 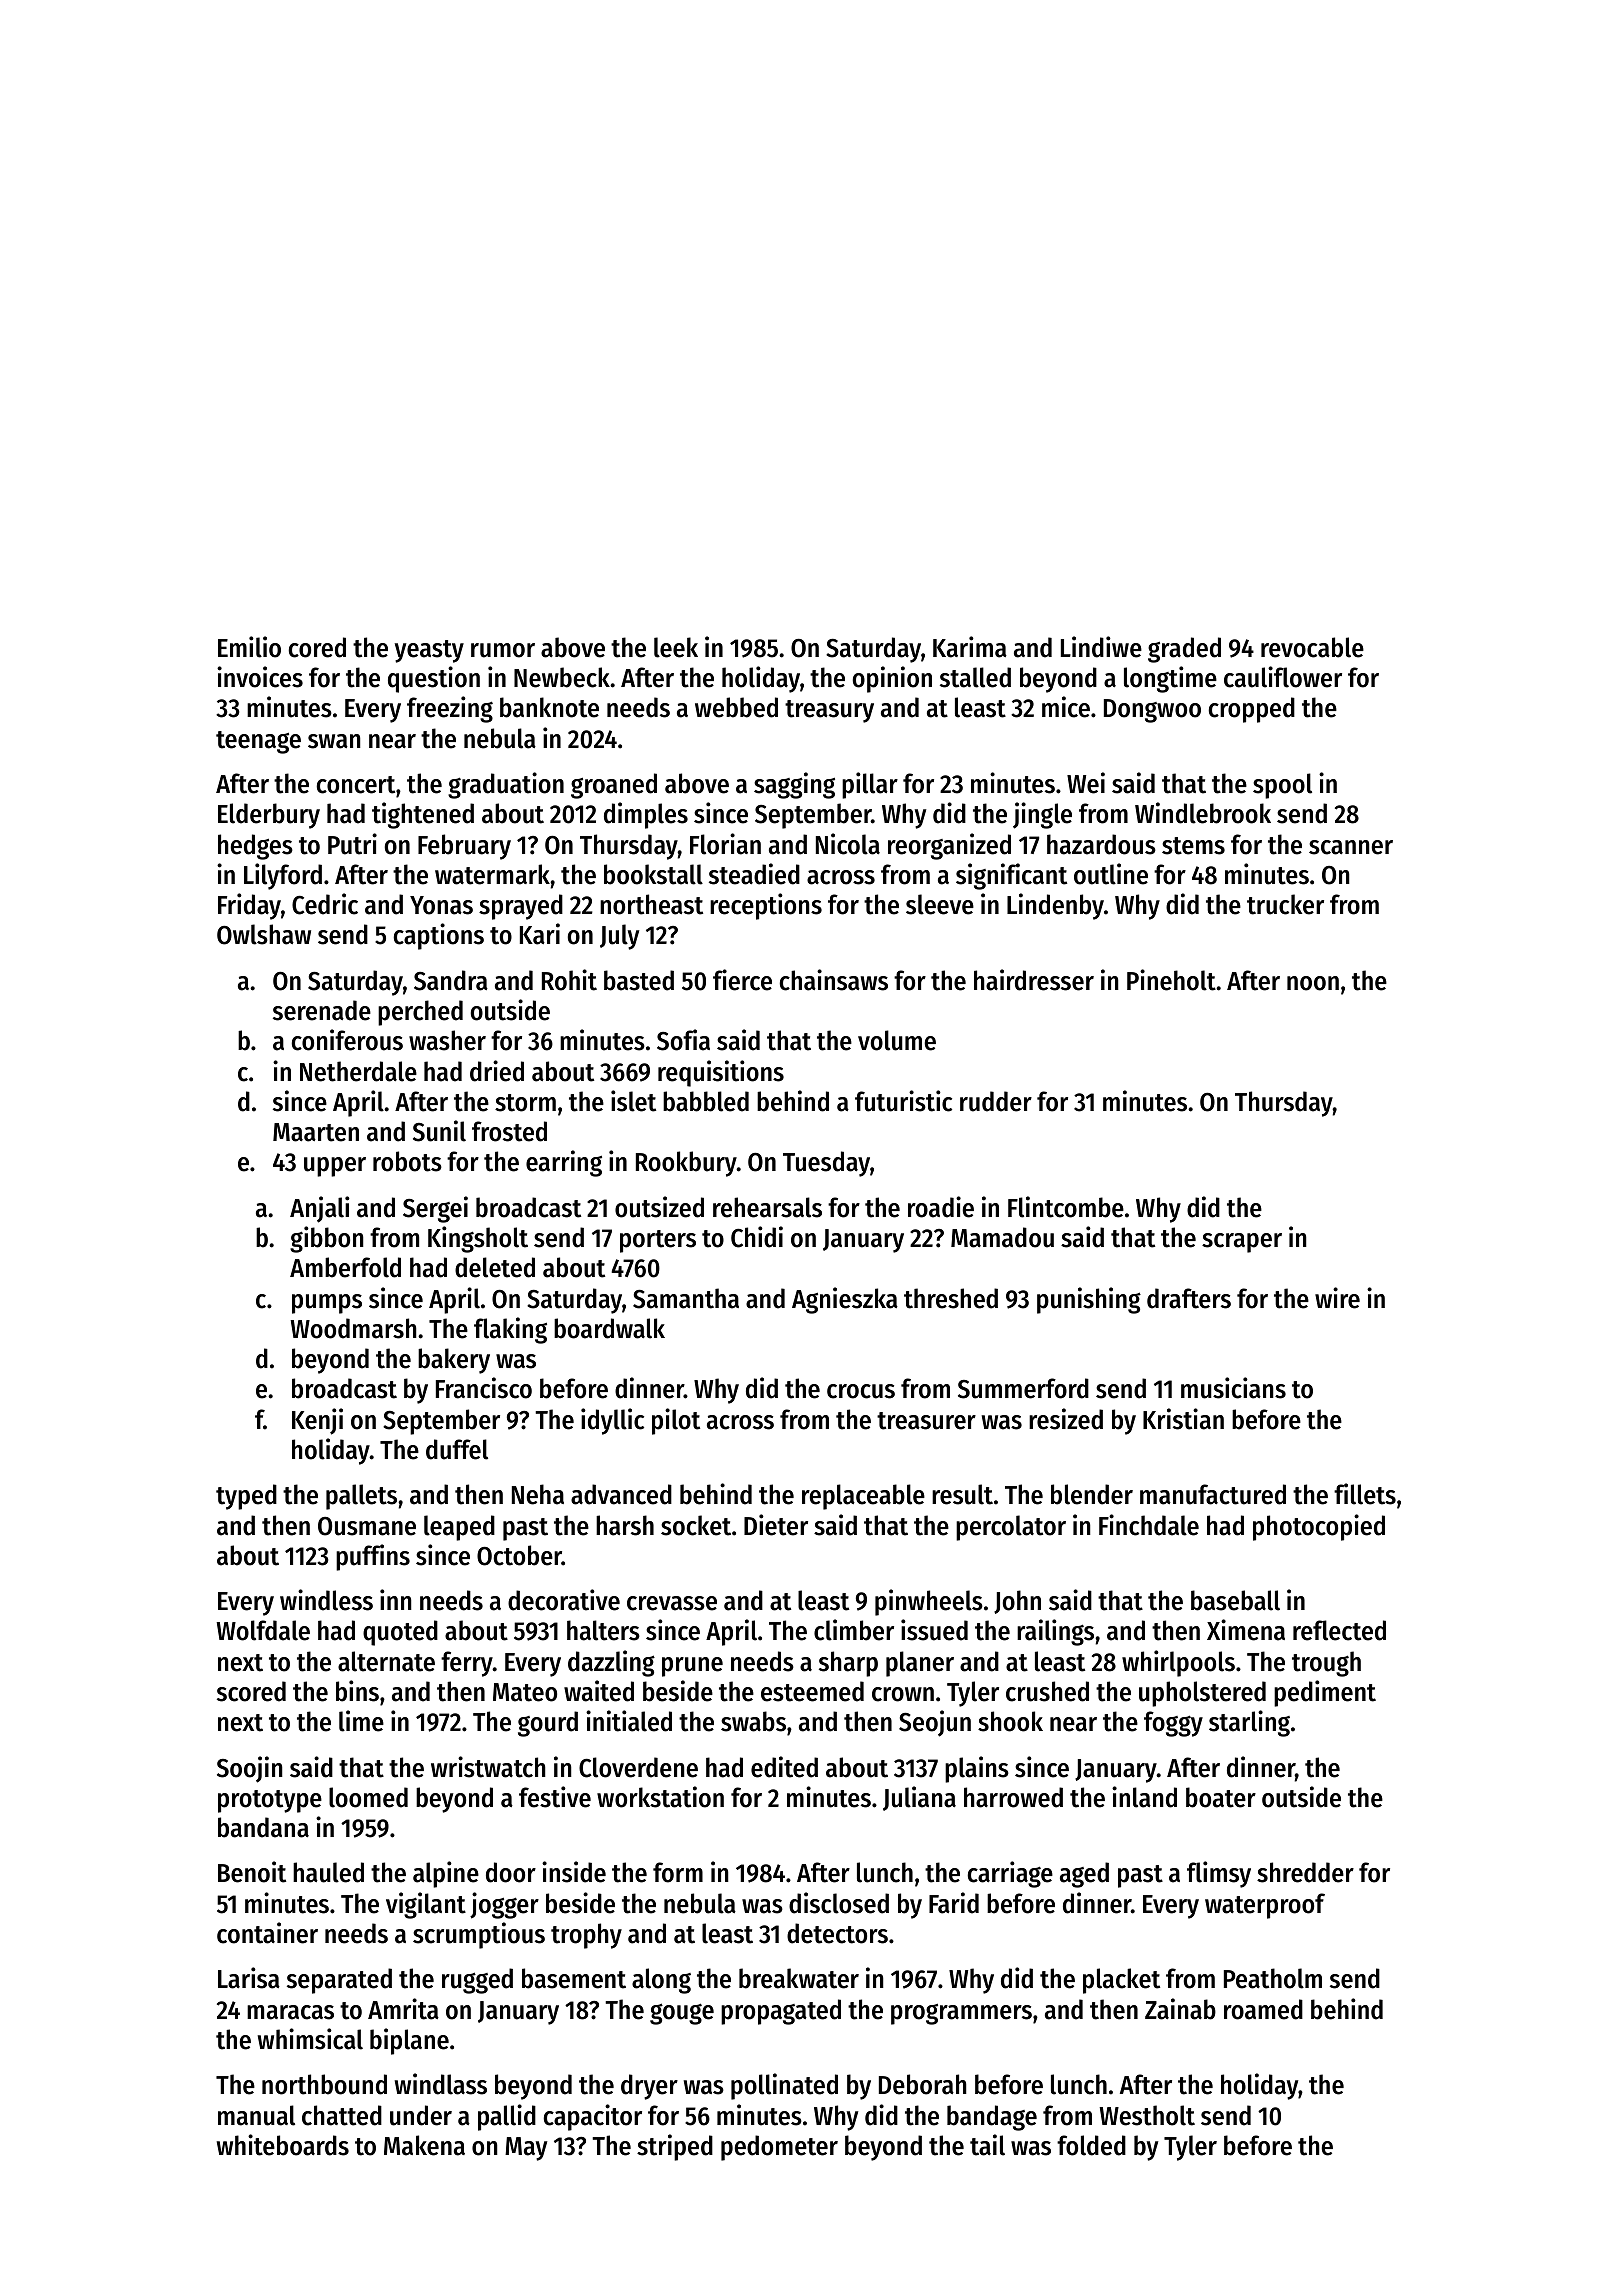 I want to click on Westholt, so click(x=1147, y=2115).
